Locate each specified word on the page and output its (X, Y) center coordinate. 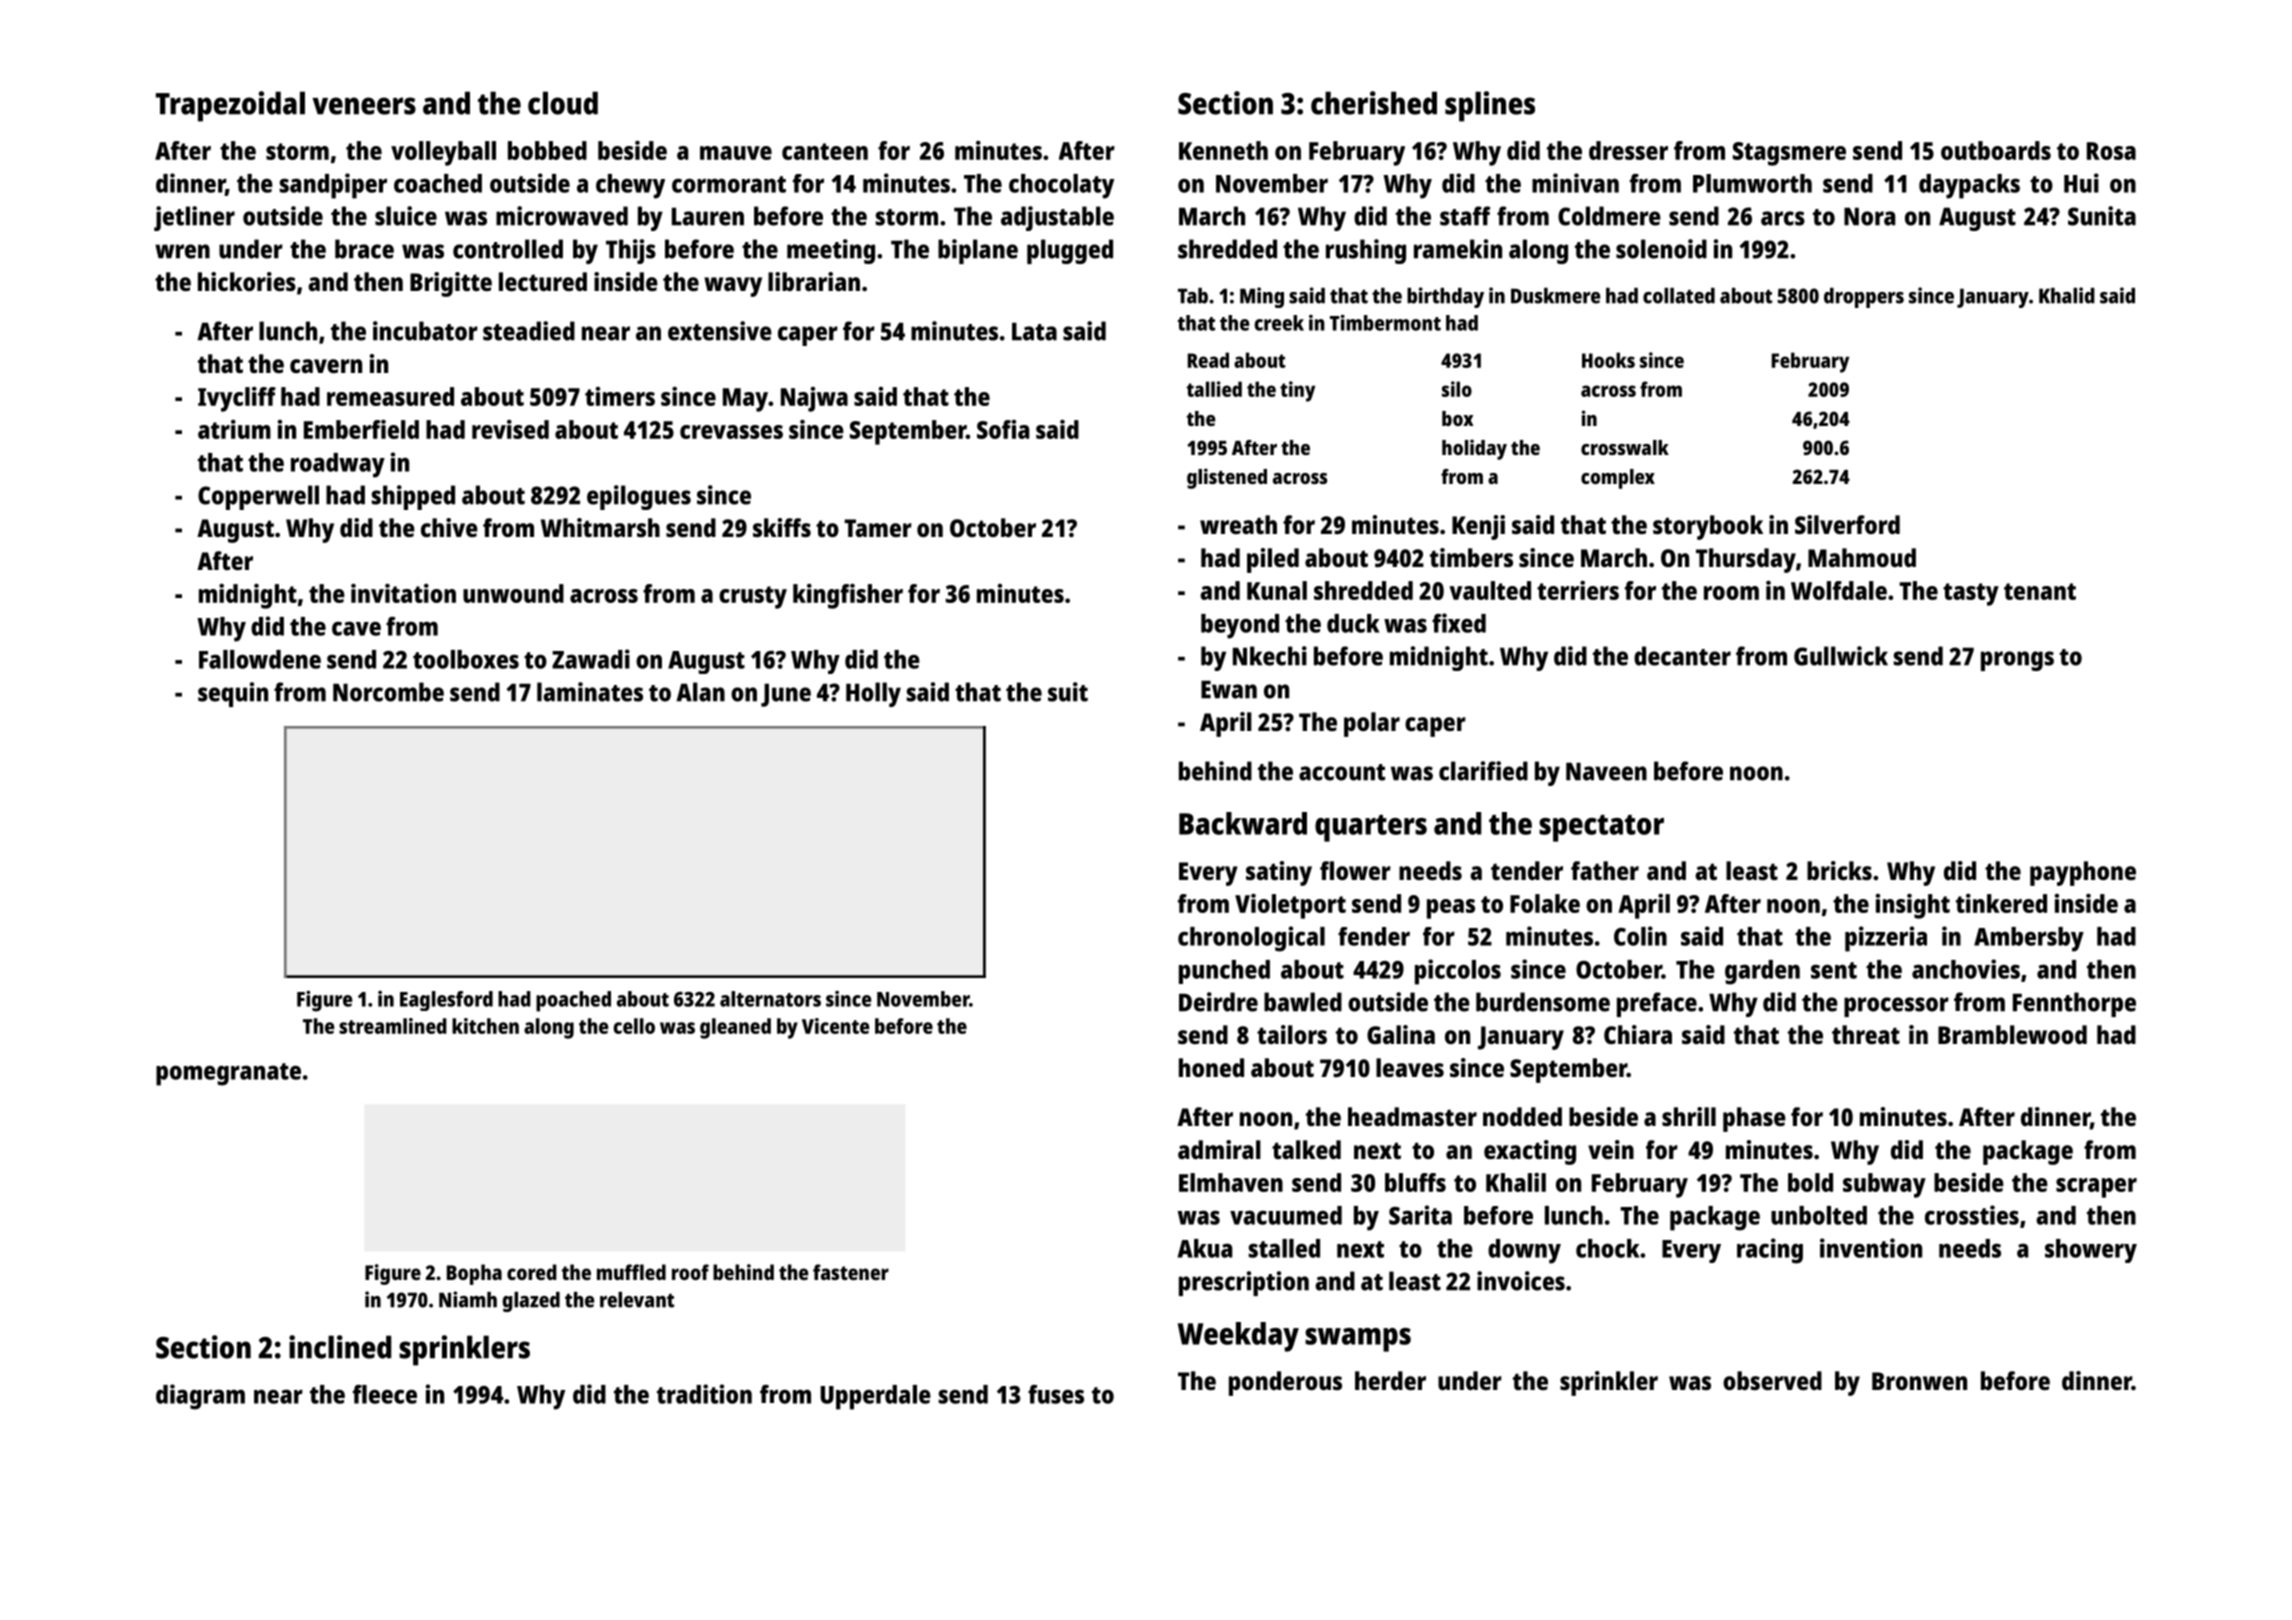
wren (182, 251)
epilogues (639, 497)
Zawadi (591, 659)
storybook (1708, 527)
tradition (704, 1394)
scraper (2096, 1188)
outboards (1996, 150)
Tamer (878, 528)
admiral (1219, 1149)
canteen (825, 151)
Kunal (1277, 590)
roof (690, 1272)
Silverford (1847, 524)
